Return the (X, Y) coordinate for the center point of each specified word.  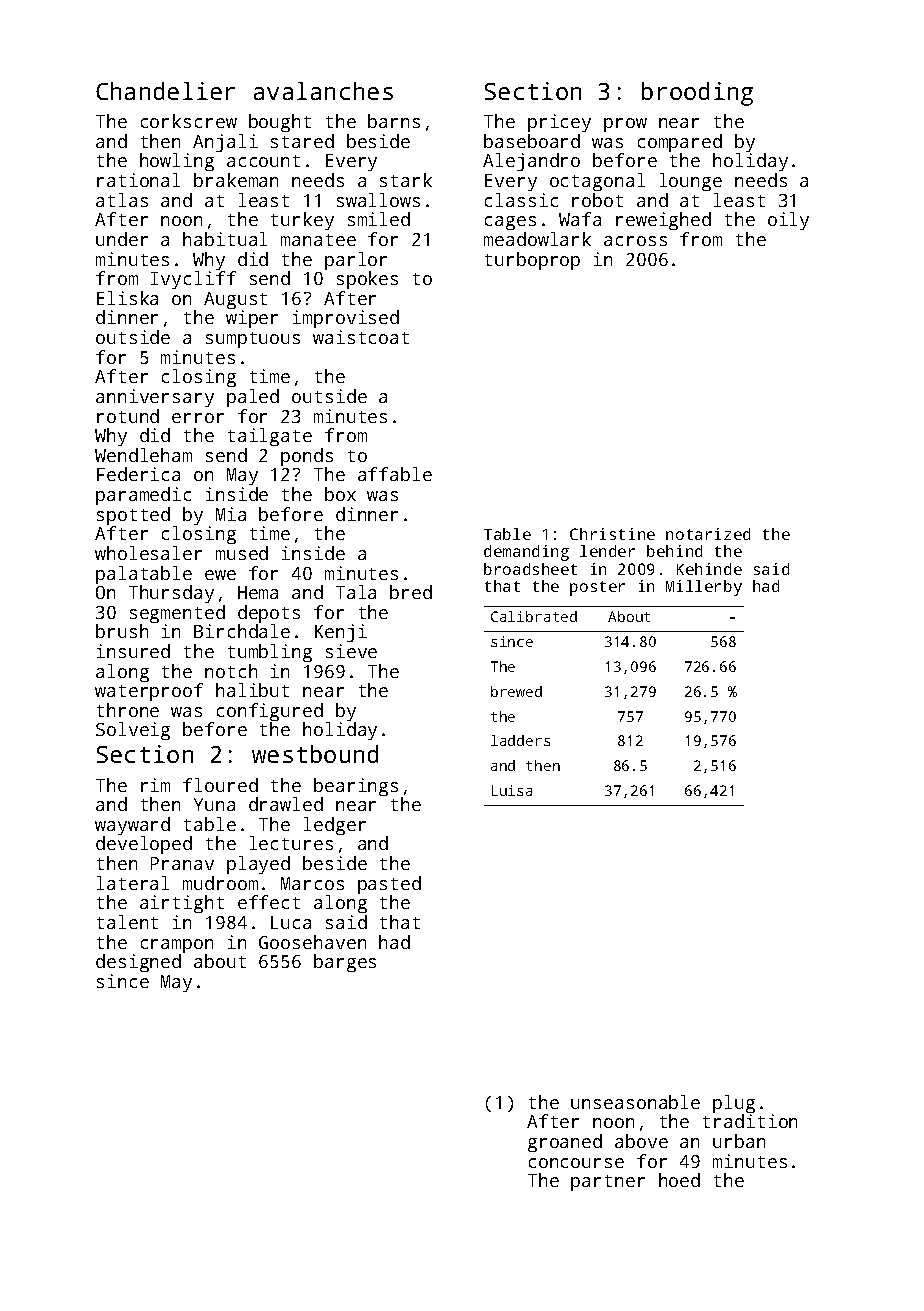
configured (270, 712)
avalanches (323, 91)
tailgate (270, 437)
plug (734, 1104)
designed (138, 963)
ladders (520, 740)
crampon (177, 946)
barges (345, 963)
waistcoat (361, 337)
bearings (356, 787)
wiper (252, 319)
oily (788, 221)
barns (394, 121)
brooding (697, 94)
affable (395, 474)
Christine (612, 534)
